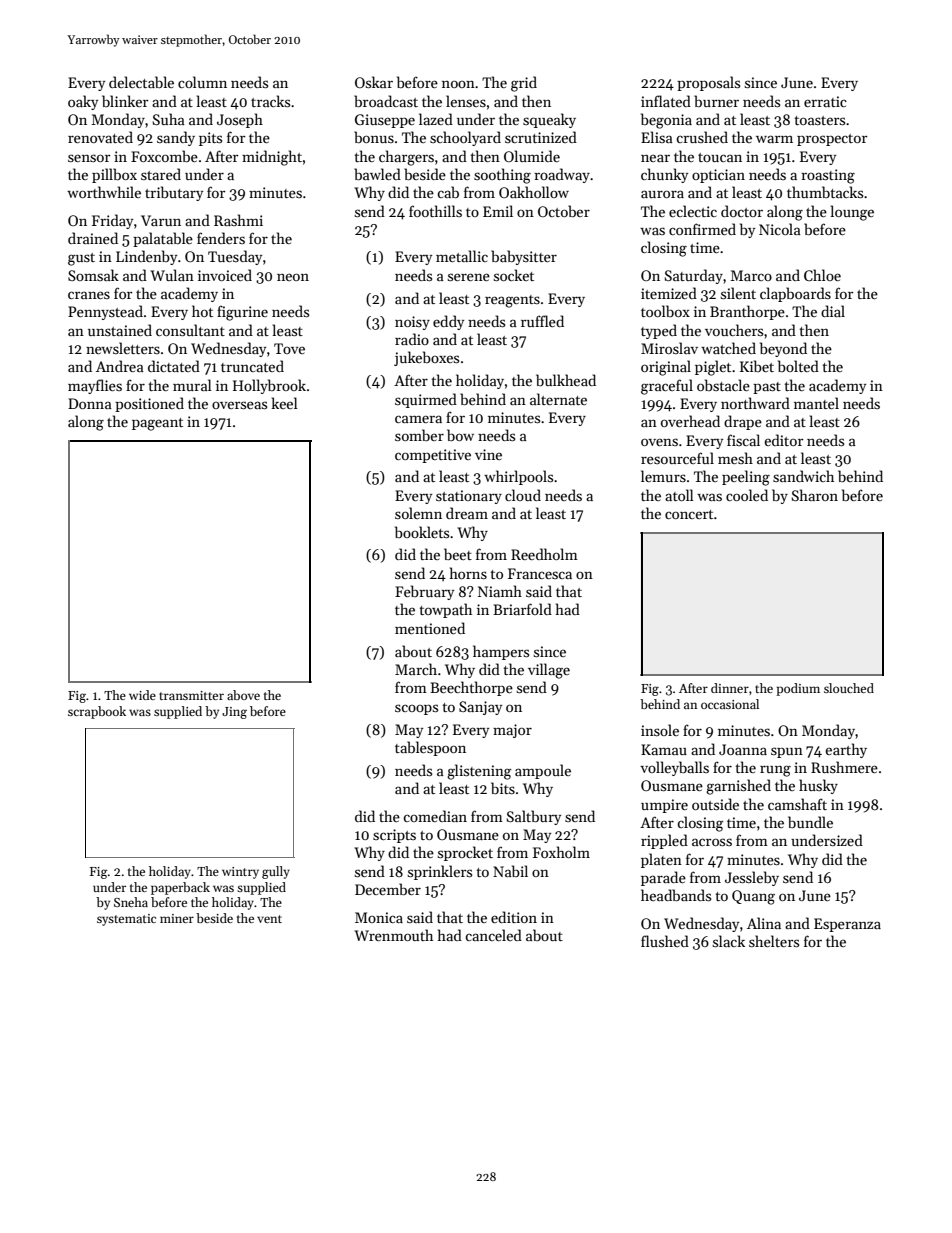  I want to click on Hollybrook, so click(269, 386).
